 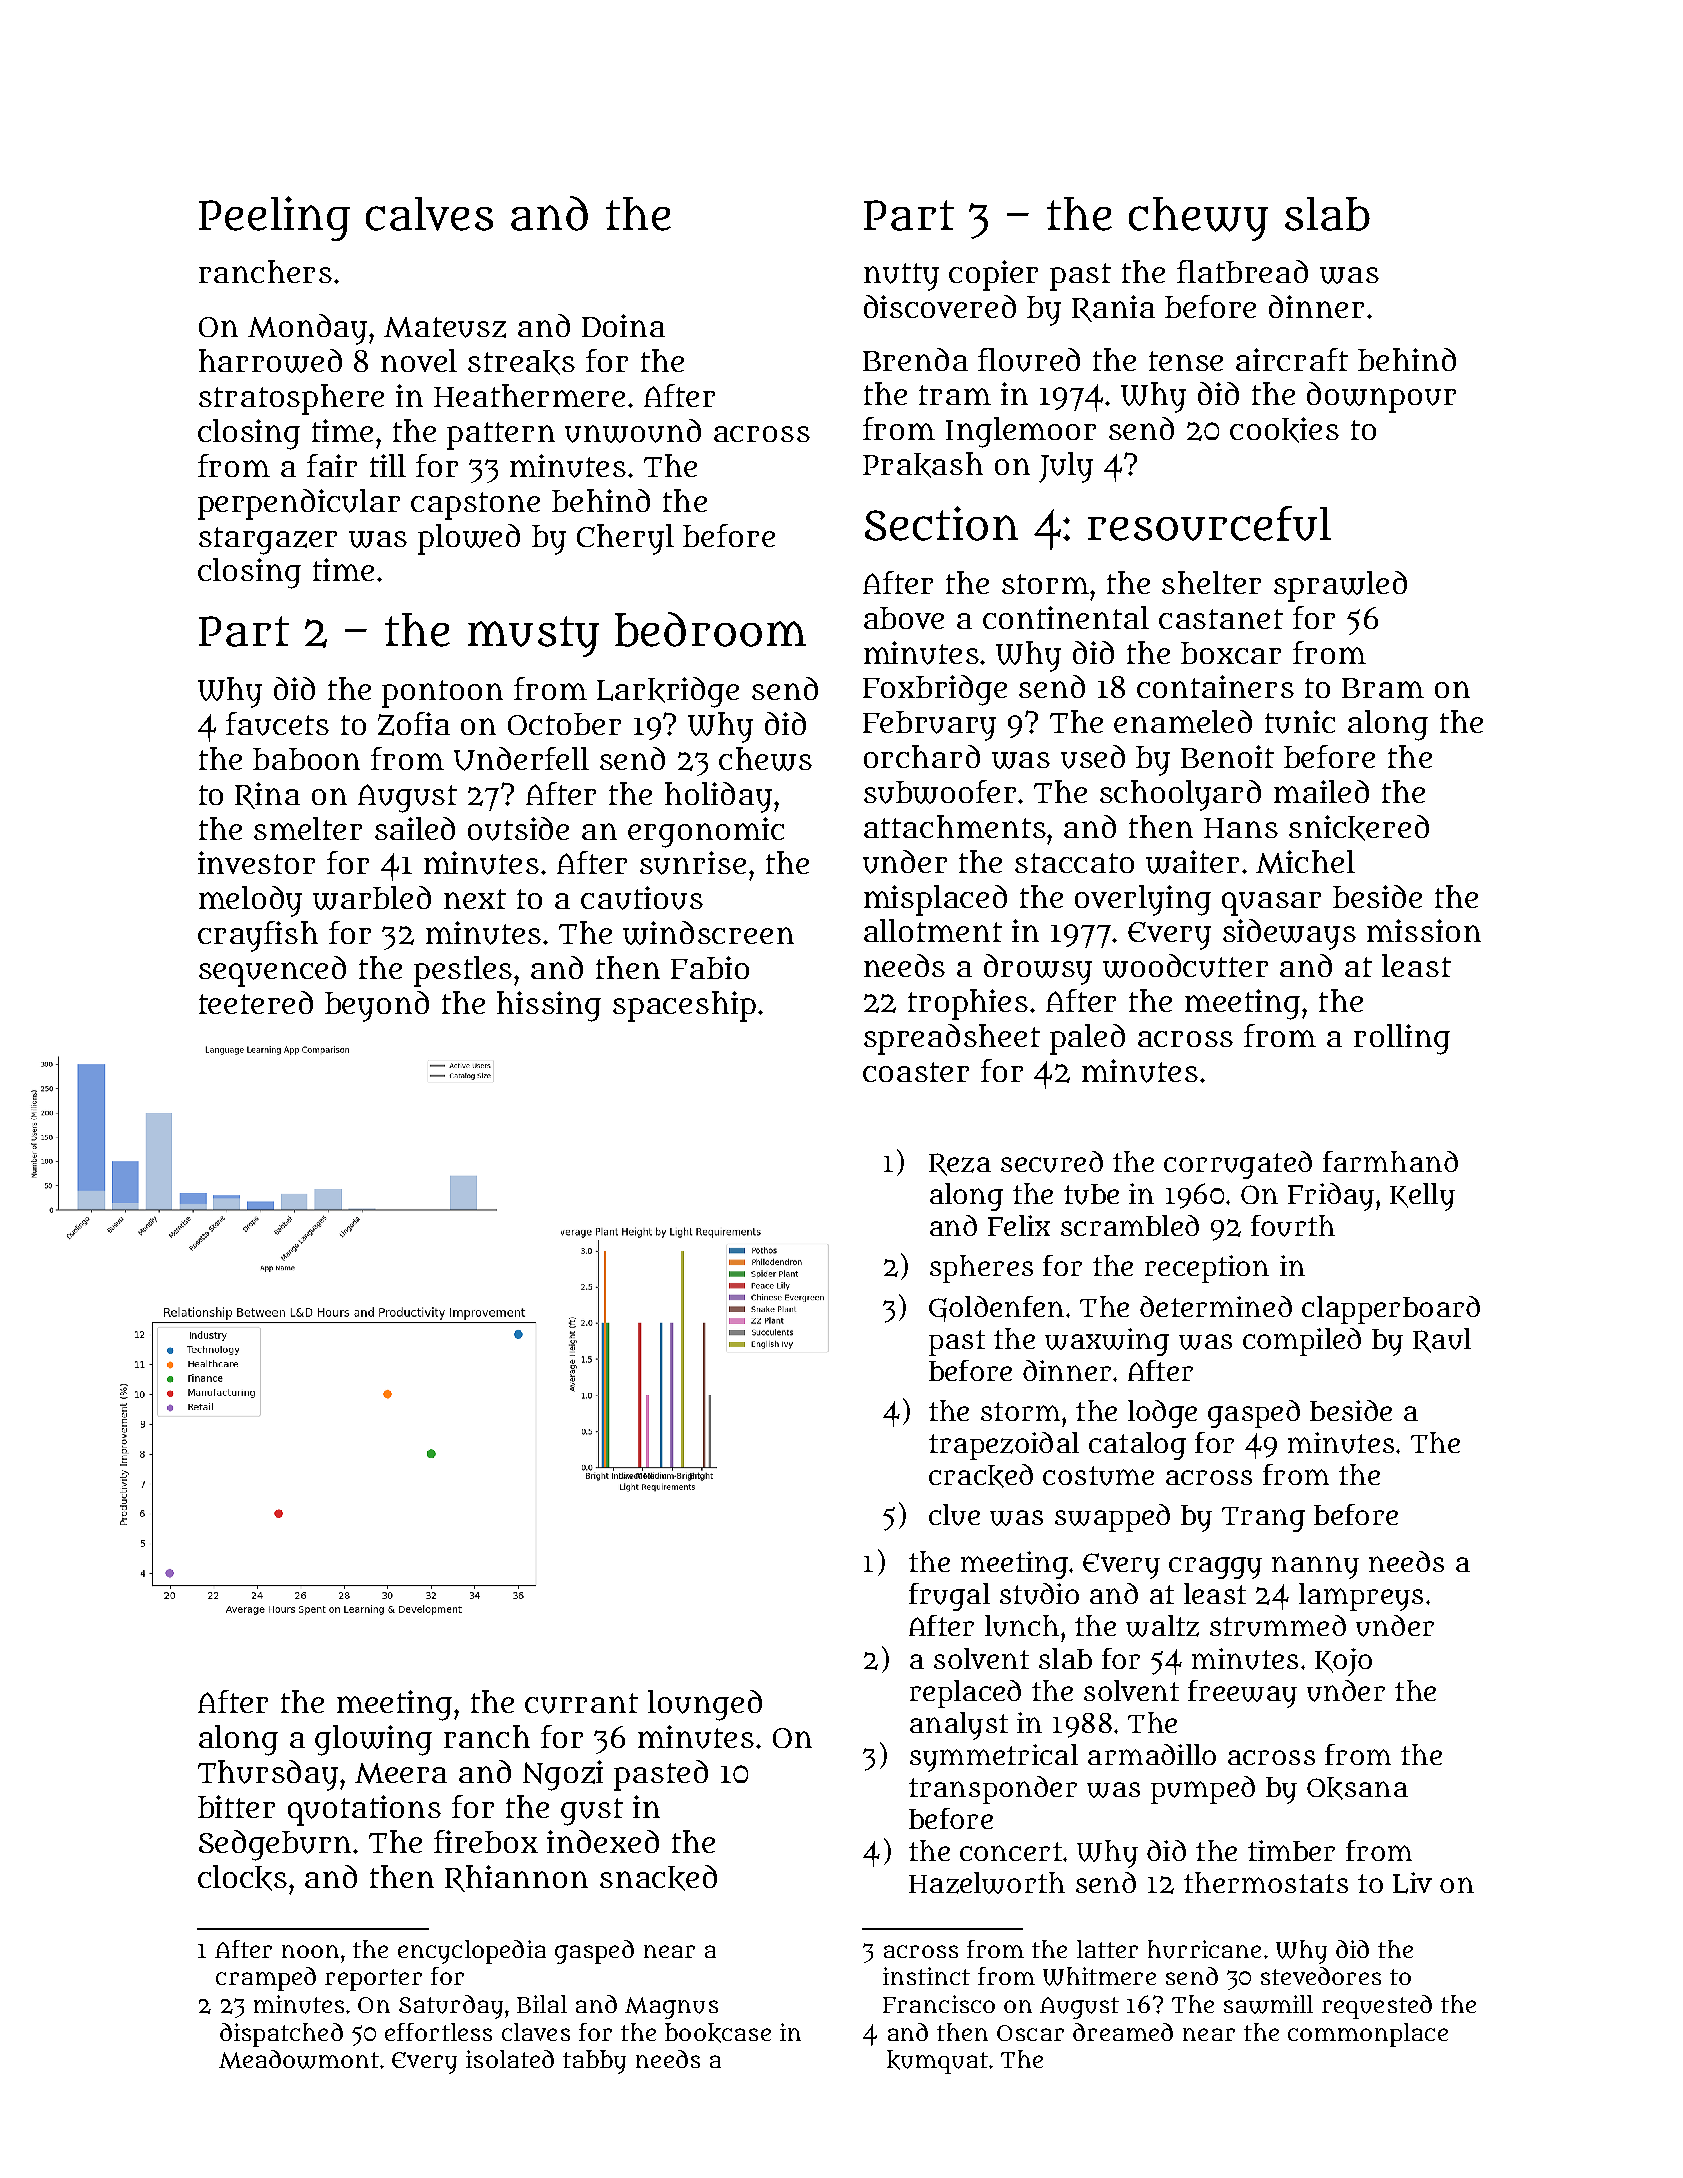 What do you see at coordinates (937, 2062) in the screenshot?
I see `kumquat` at bounding box center [937, 2062].
